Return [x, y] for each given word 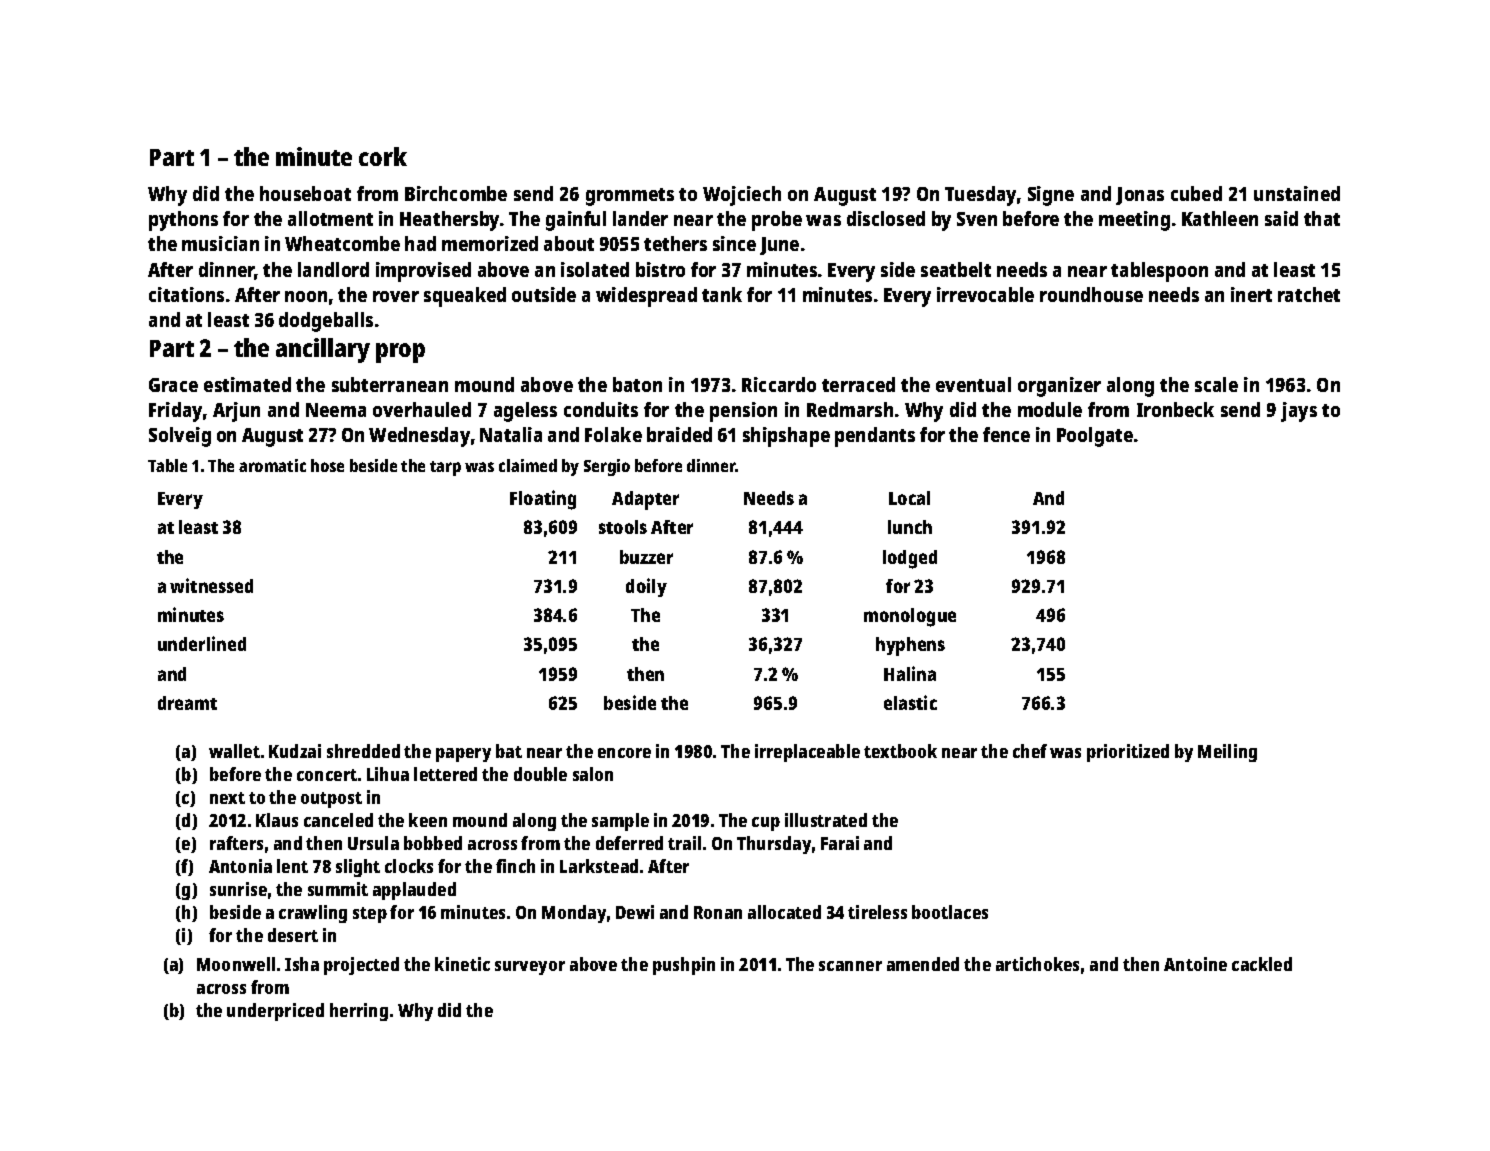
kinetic [462, 964]
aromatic [272, 465]
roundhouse [1091, 294]
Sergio [607, 467]
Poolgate [1095, 437]
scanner [850, 966]
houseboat [305, 193]
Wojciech [742, 196]
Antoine [1195, 964]
